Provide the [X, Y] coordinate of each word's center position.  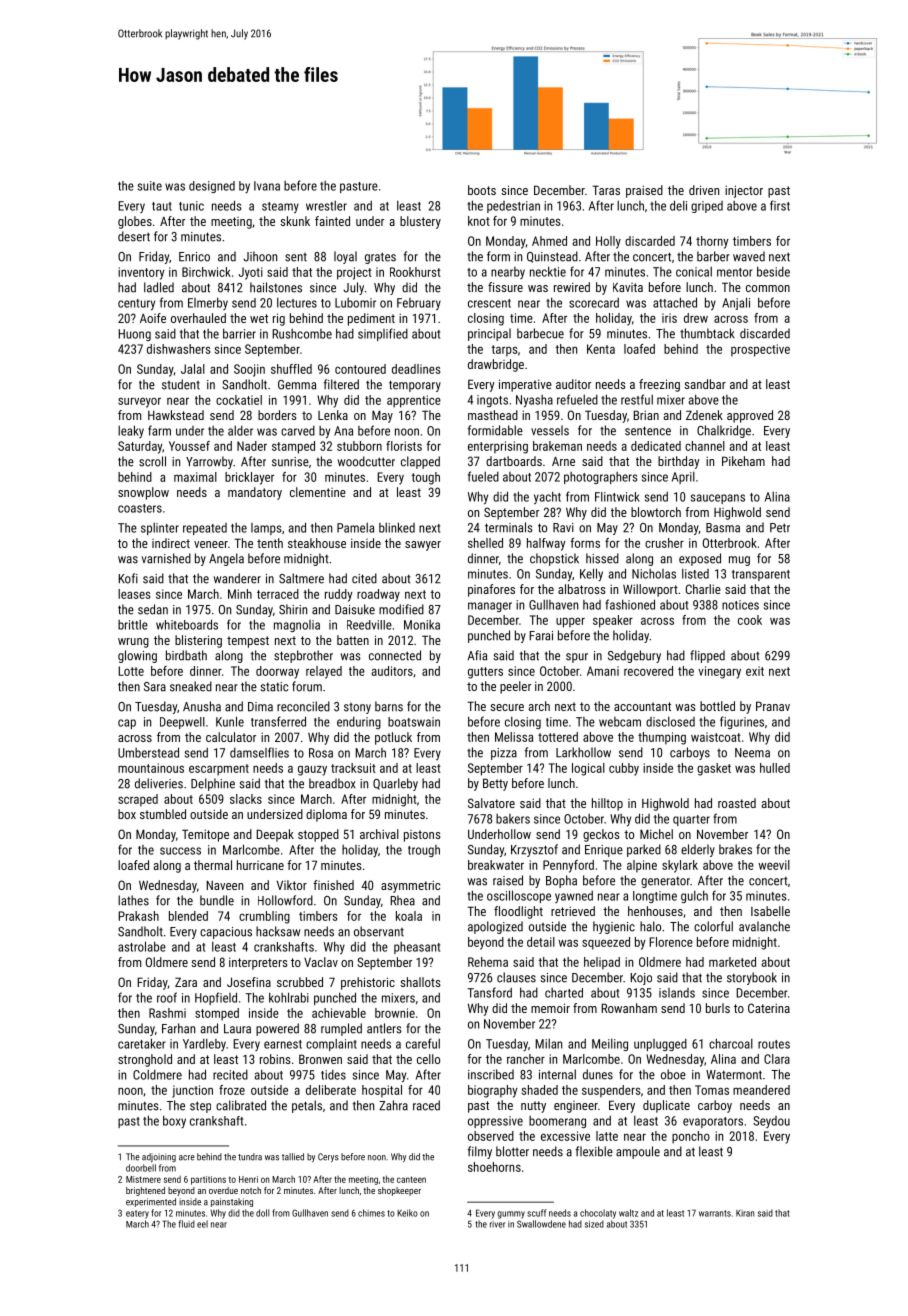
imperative [525, 385]
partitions [208, 1180]
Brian [646, 415]
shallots [420, 982]
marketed [732, 962]
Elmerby [208, 303]
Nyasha [534, 401]
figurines [742, 722]
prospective [760, 350]
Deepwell [182, 723]
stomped [217, 1014]
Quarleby [395, 784]
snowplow [143, 493]
